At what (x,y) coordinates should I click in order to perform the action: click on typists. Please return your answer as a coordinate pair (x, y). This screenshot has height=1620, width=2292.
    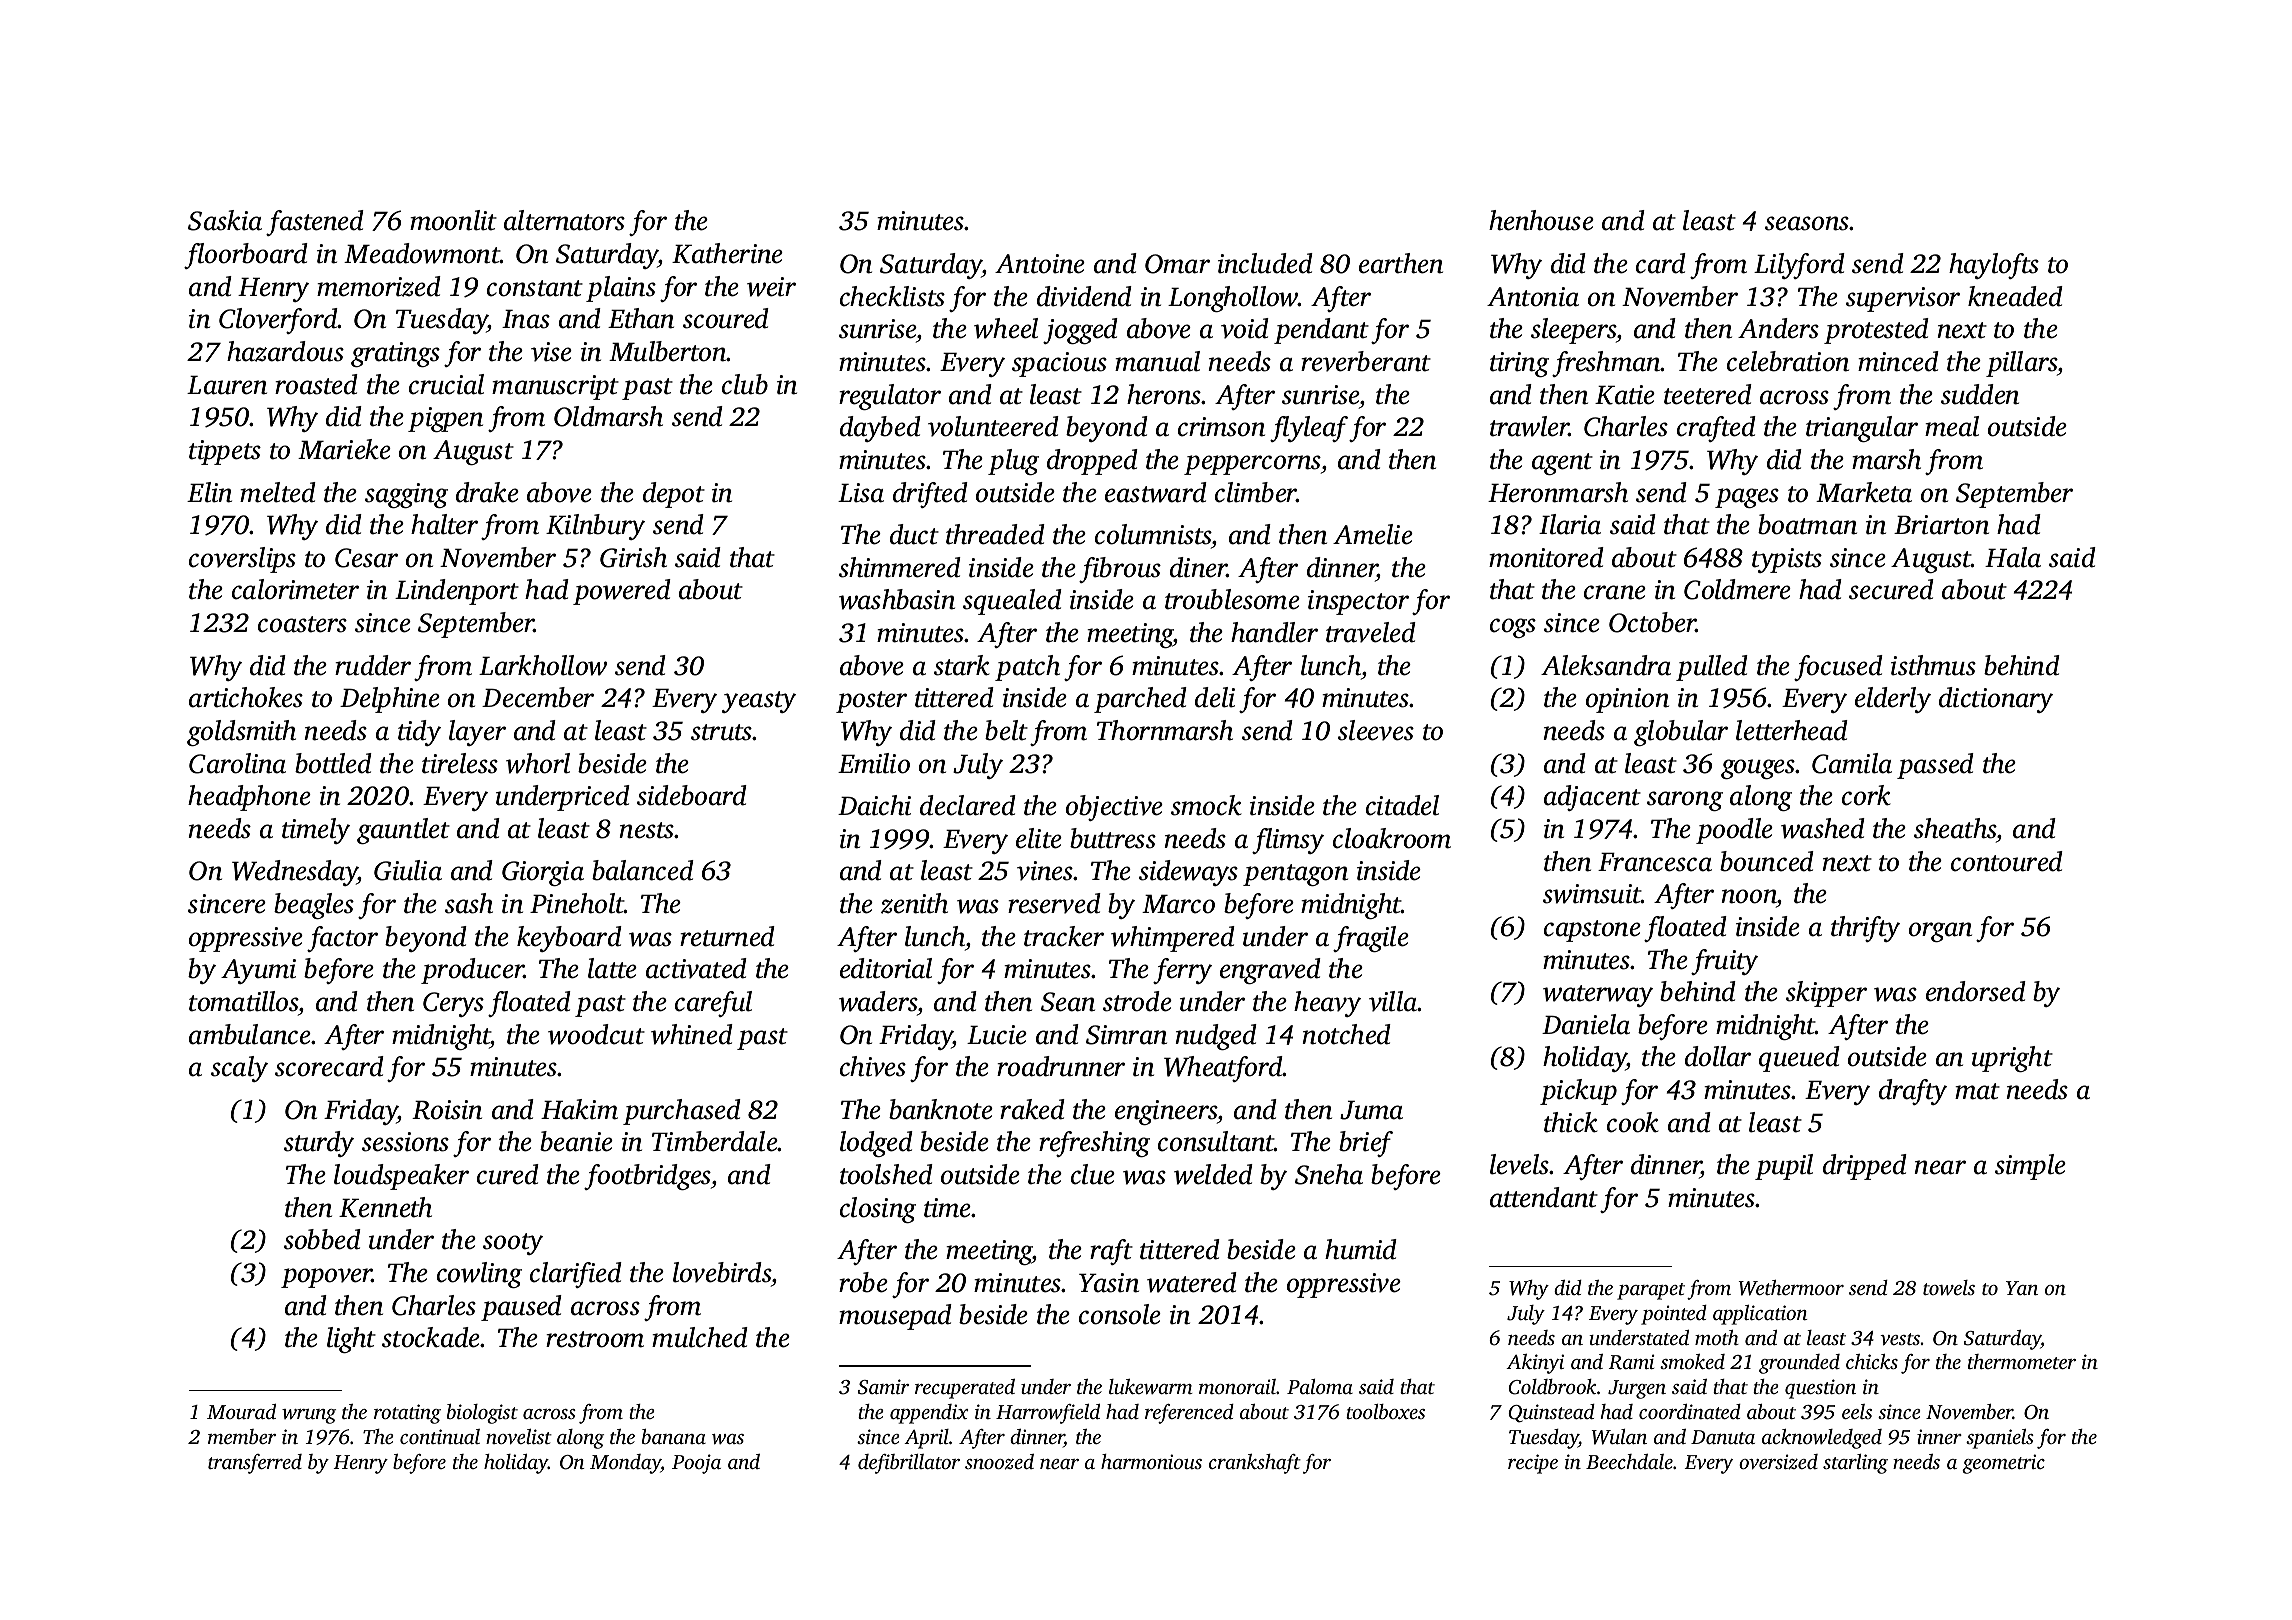
    Looking at the image, I should click on (1787, 560).
